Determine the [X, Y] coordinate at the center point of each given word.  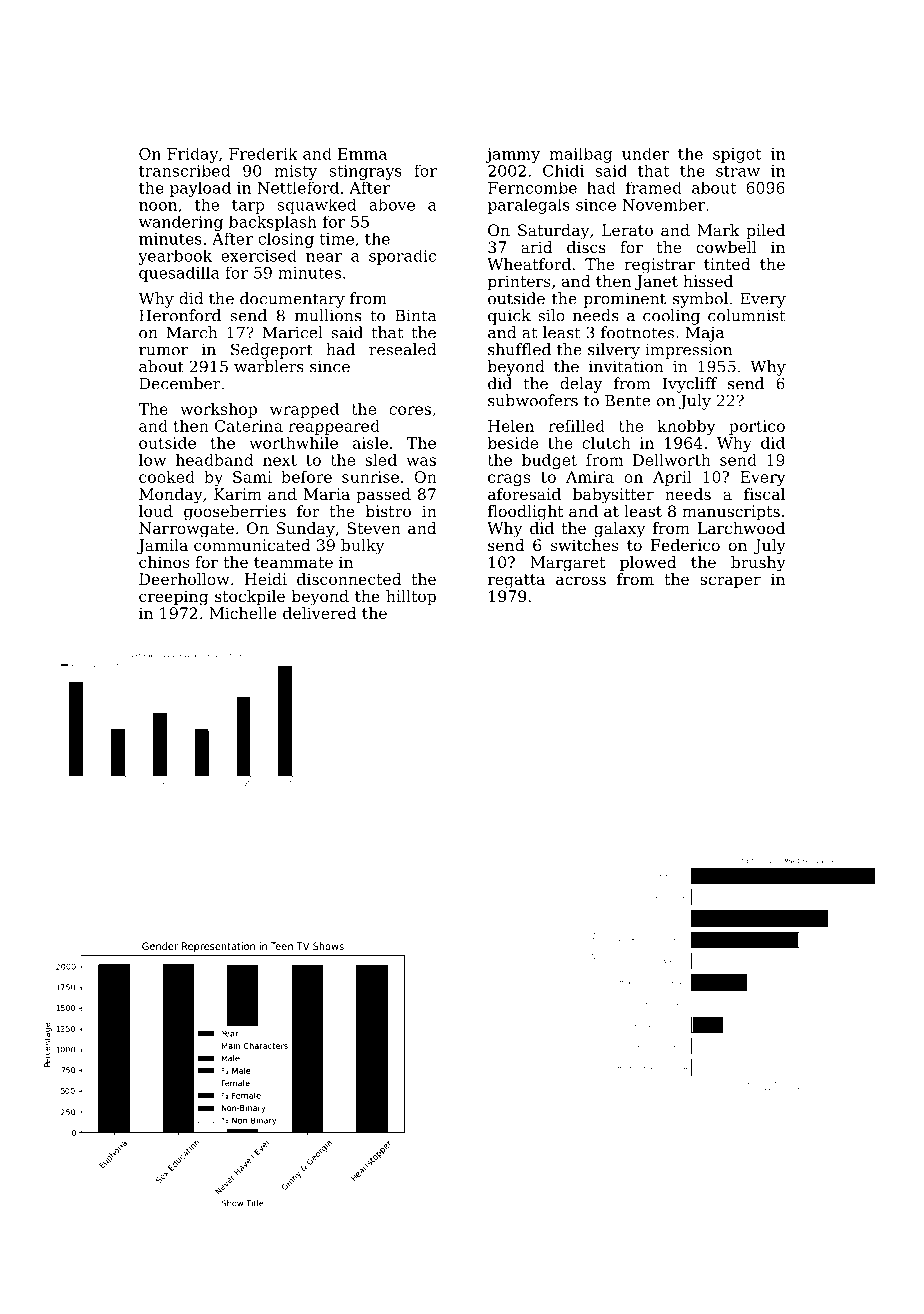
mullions [328, 315]
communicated [252, 545]
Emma [362, 154]
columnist [747, 315]
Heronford [180, 315]
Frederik [263, 153]
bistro [388, 511]
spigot [737, 155]
